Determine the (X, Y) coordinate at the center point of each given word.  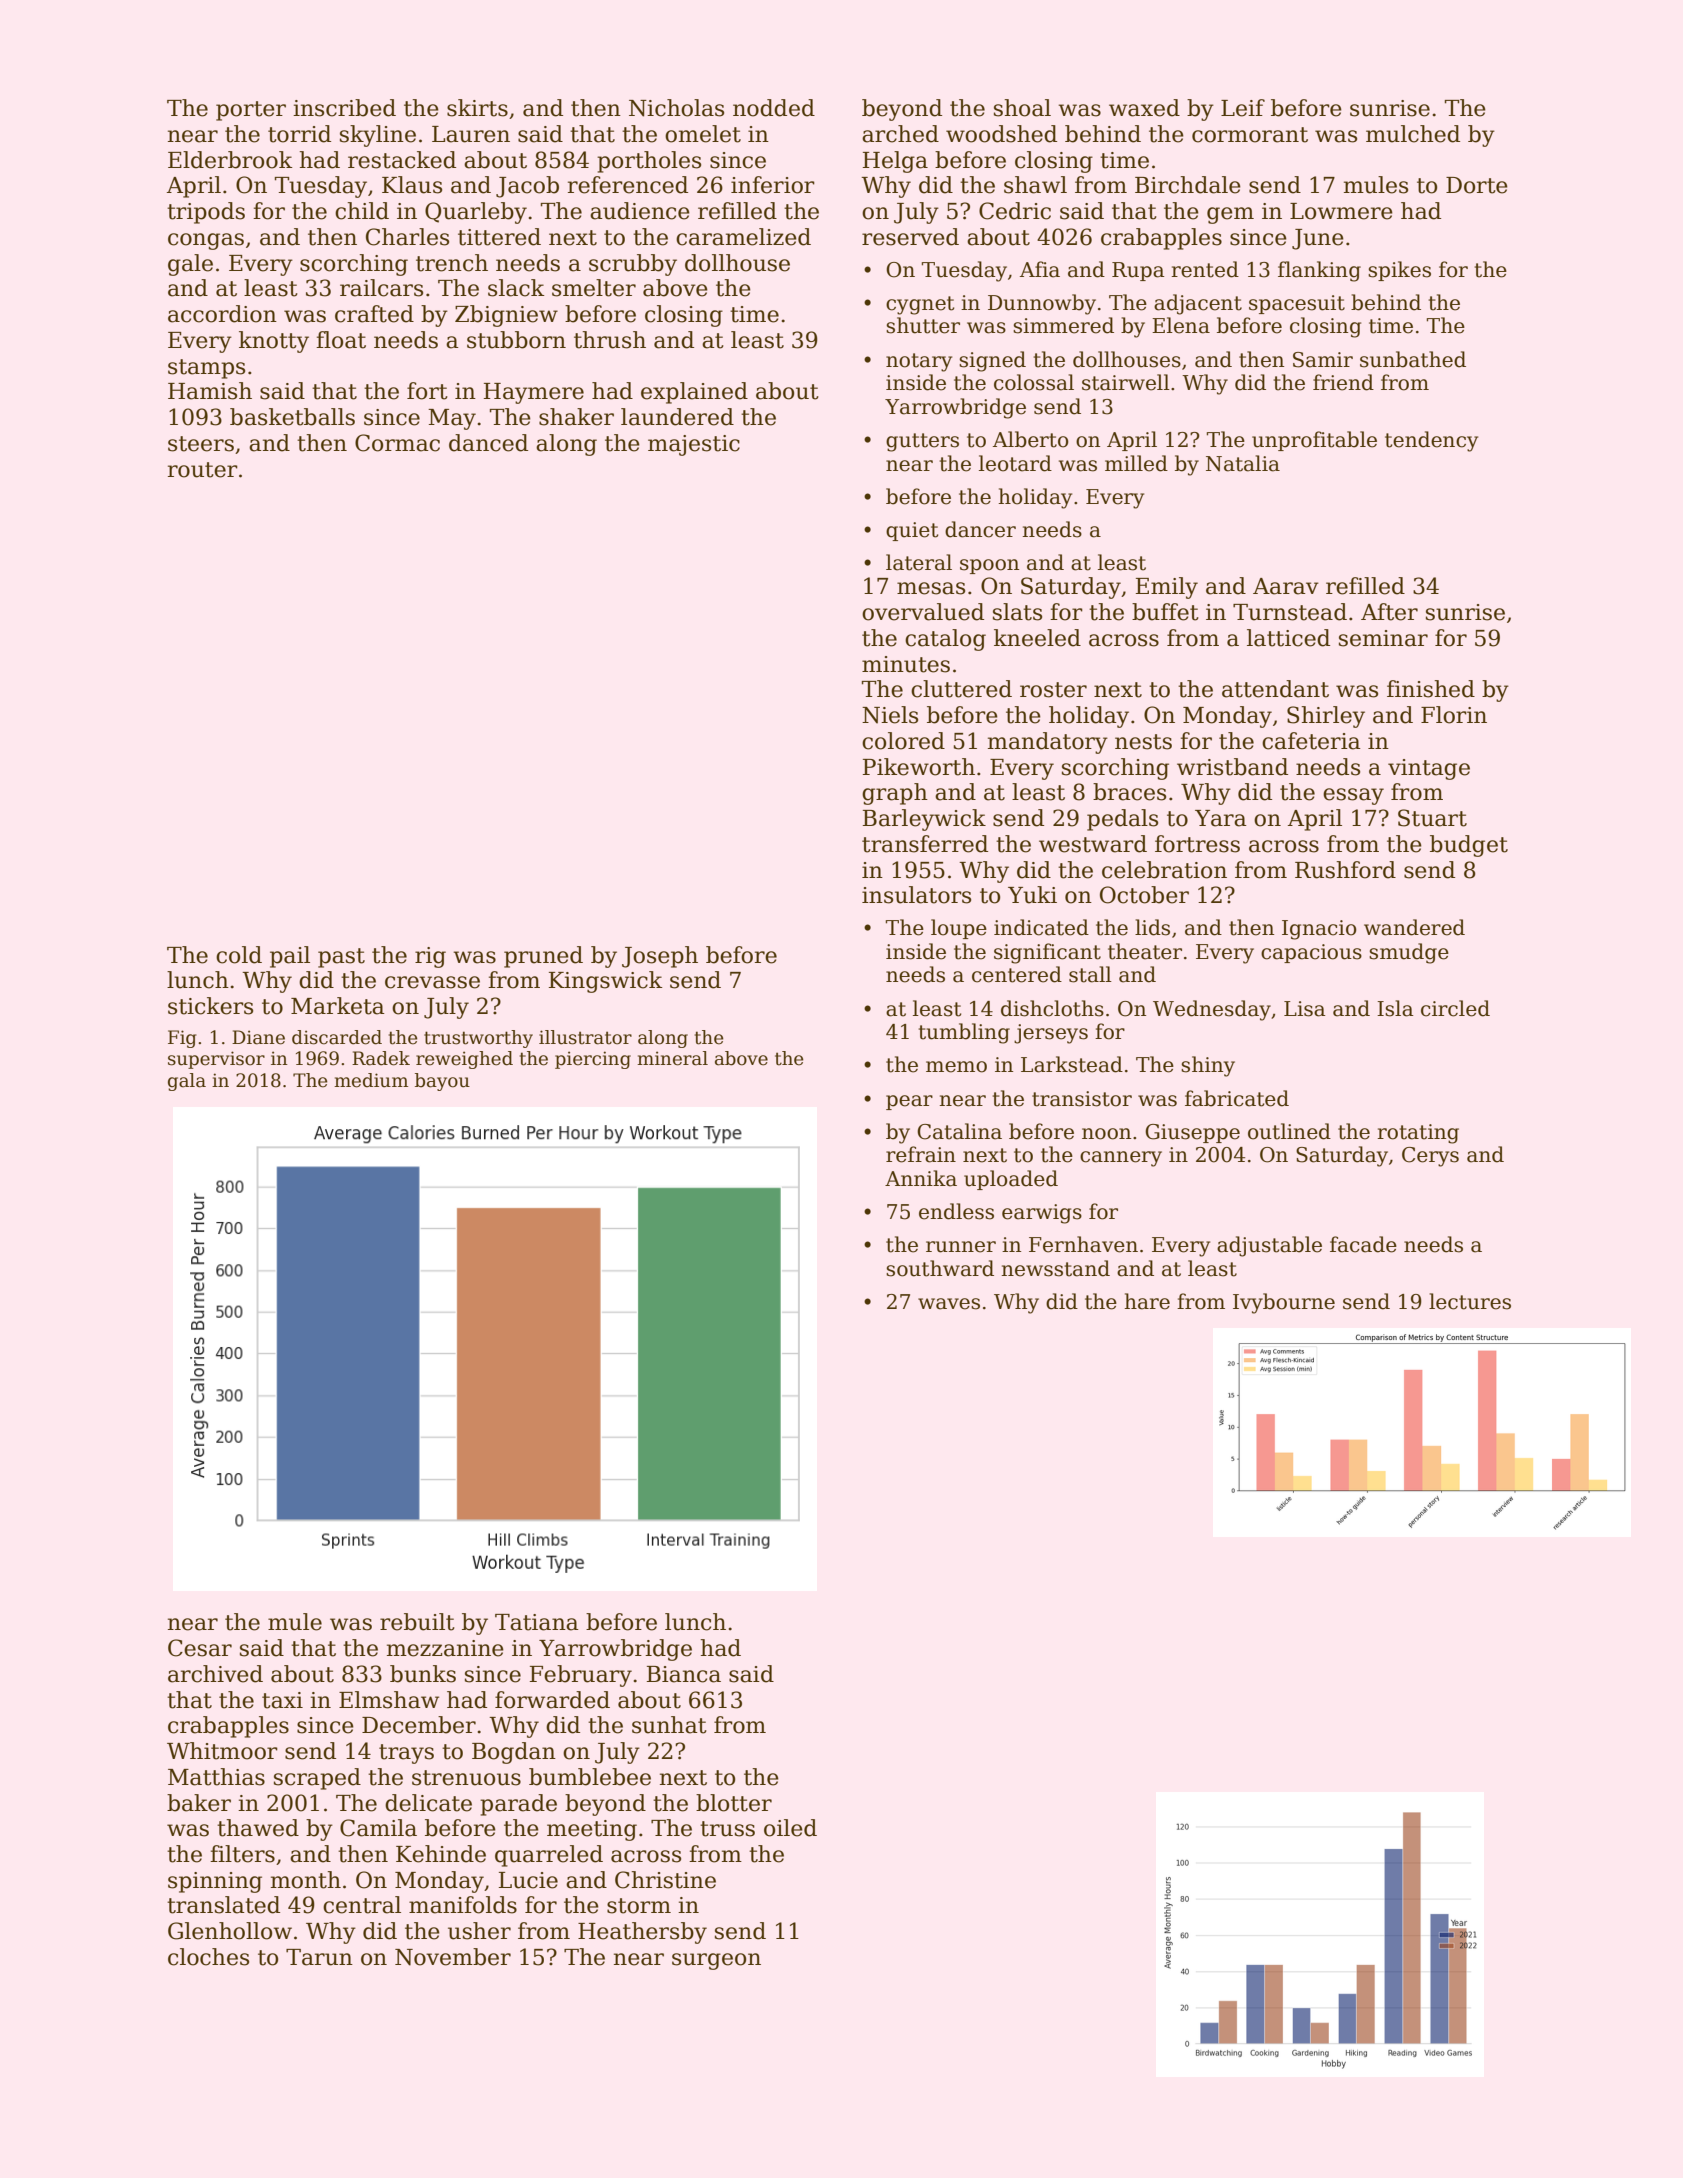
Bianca (684, 1674)
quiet (912, 531)
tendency (1431, 441)
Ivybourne (1284, 1303)
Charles (407, 237)
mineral (672, 1058)
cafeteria (1311, 741)
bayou (442, 1082)
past (341, 958)
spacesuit (1297, 304)
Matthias (216, 1777)
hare (1147, 1301)
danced (488, 443)
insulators (916, 895)
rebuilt (417, 1622)
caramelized (743, 237)
